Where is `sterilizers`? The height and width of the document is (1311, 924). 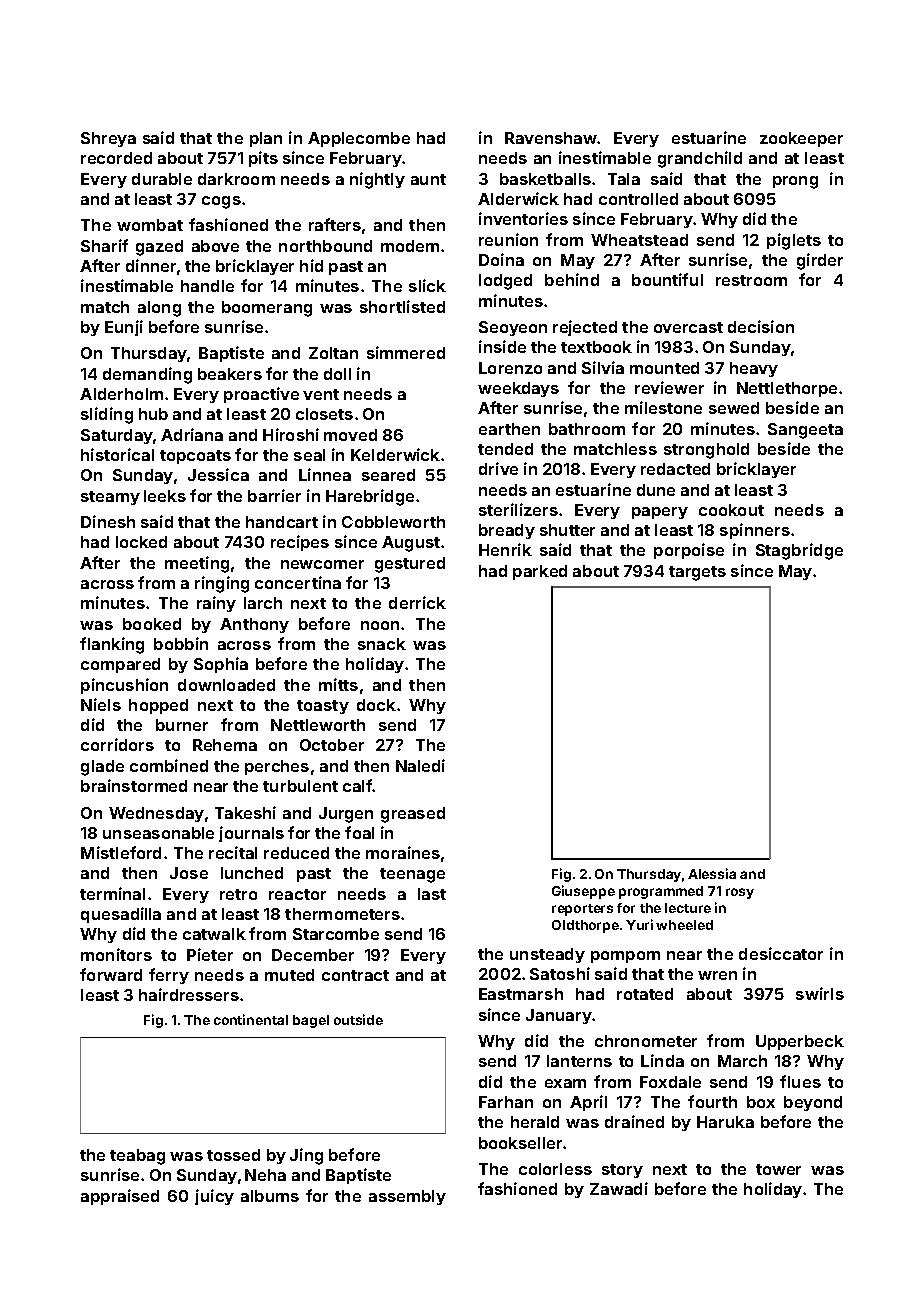
sterilizers is located at coordinates (518, 509).
